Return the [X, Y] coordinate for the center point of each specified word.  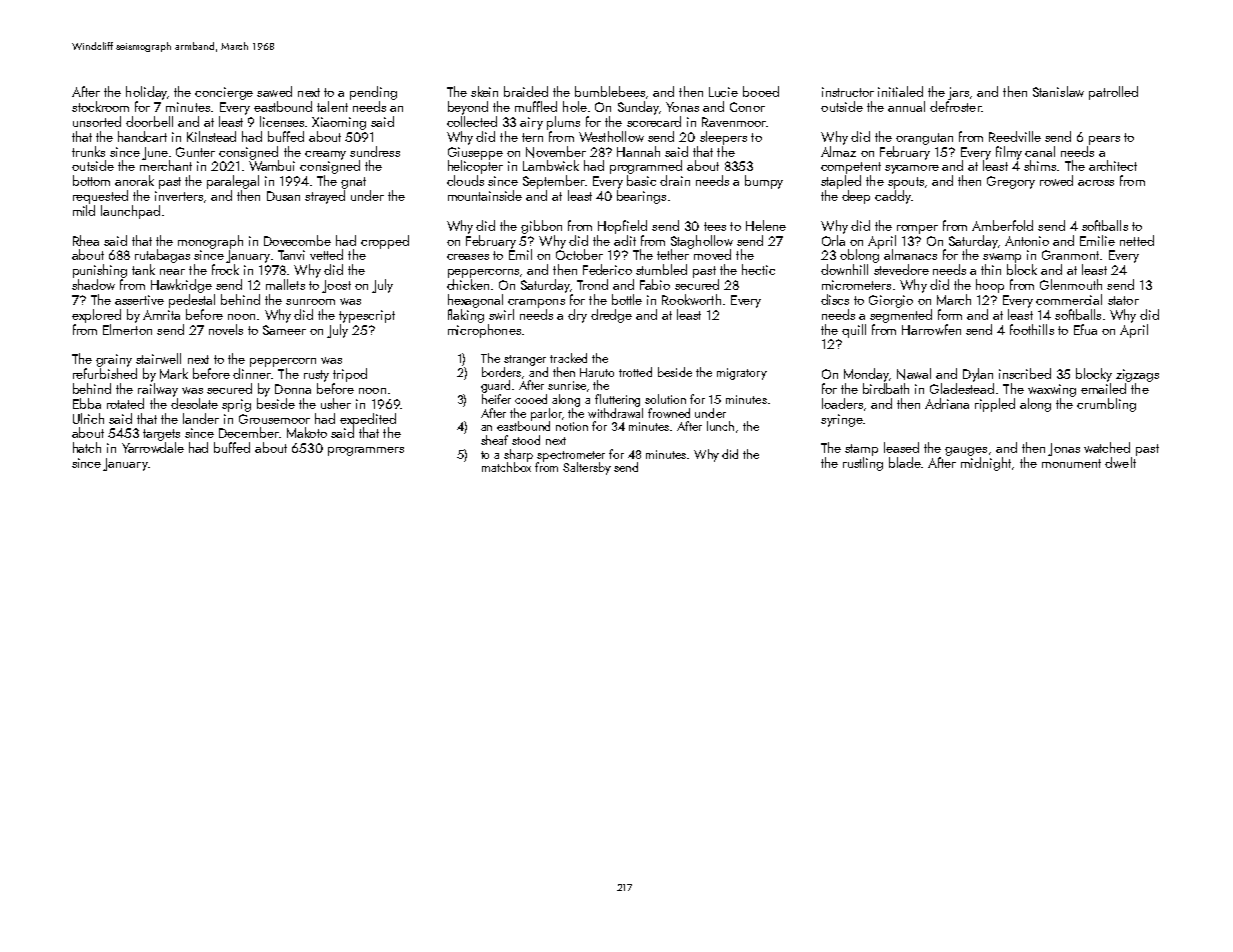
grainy [114, 360]
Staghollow [702, 242]
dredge [611, 316]
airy [531, 123]
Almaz [838, 151]
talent [332, 106]
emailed [1103, 388]
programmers [366, 451]
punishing [100, 271]
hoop [990, 286]
